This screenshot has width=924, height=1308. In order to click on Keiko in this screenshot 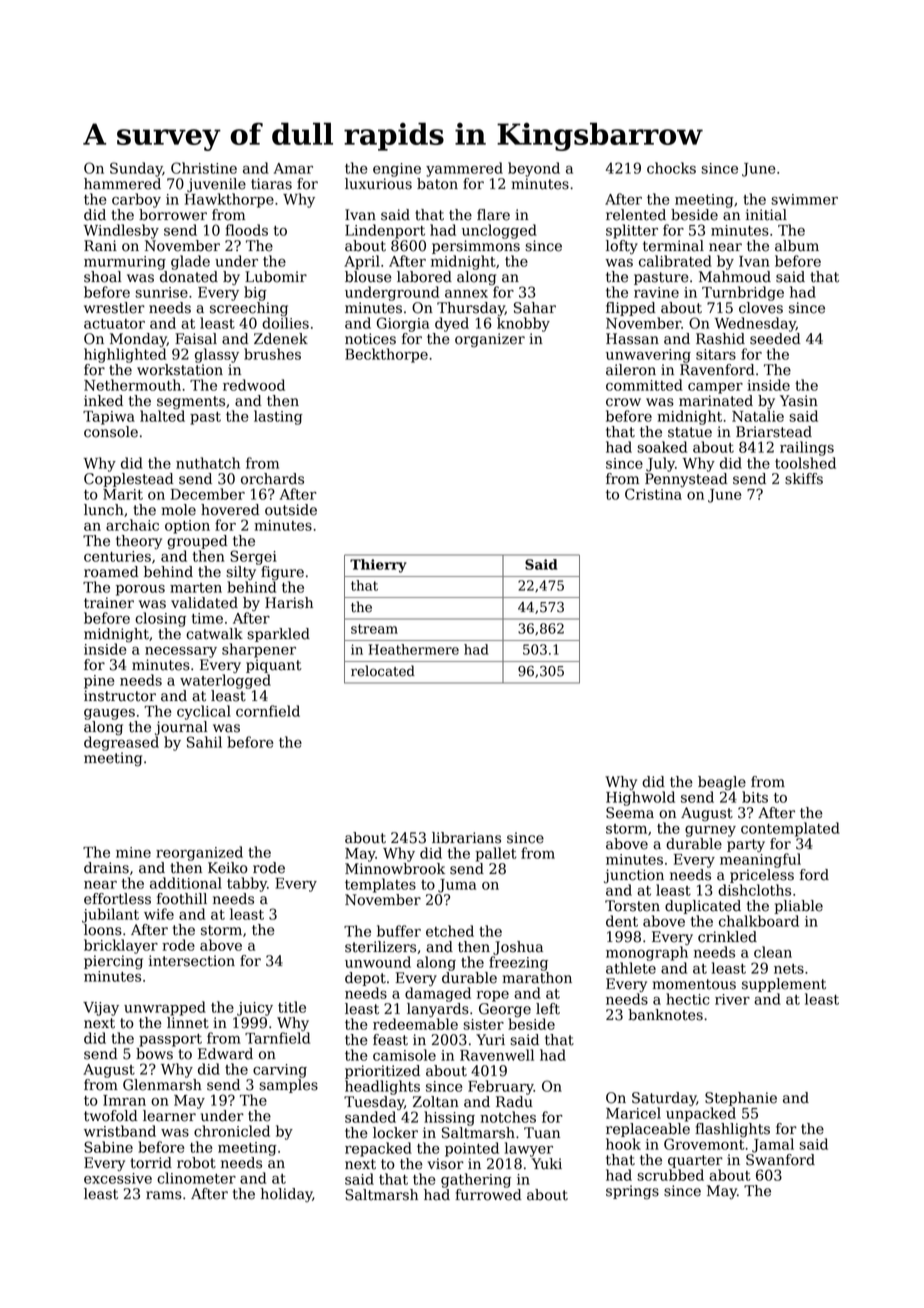, I will do `click(228, 868)`.
